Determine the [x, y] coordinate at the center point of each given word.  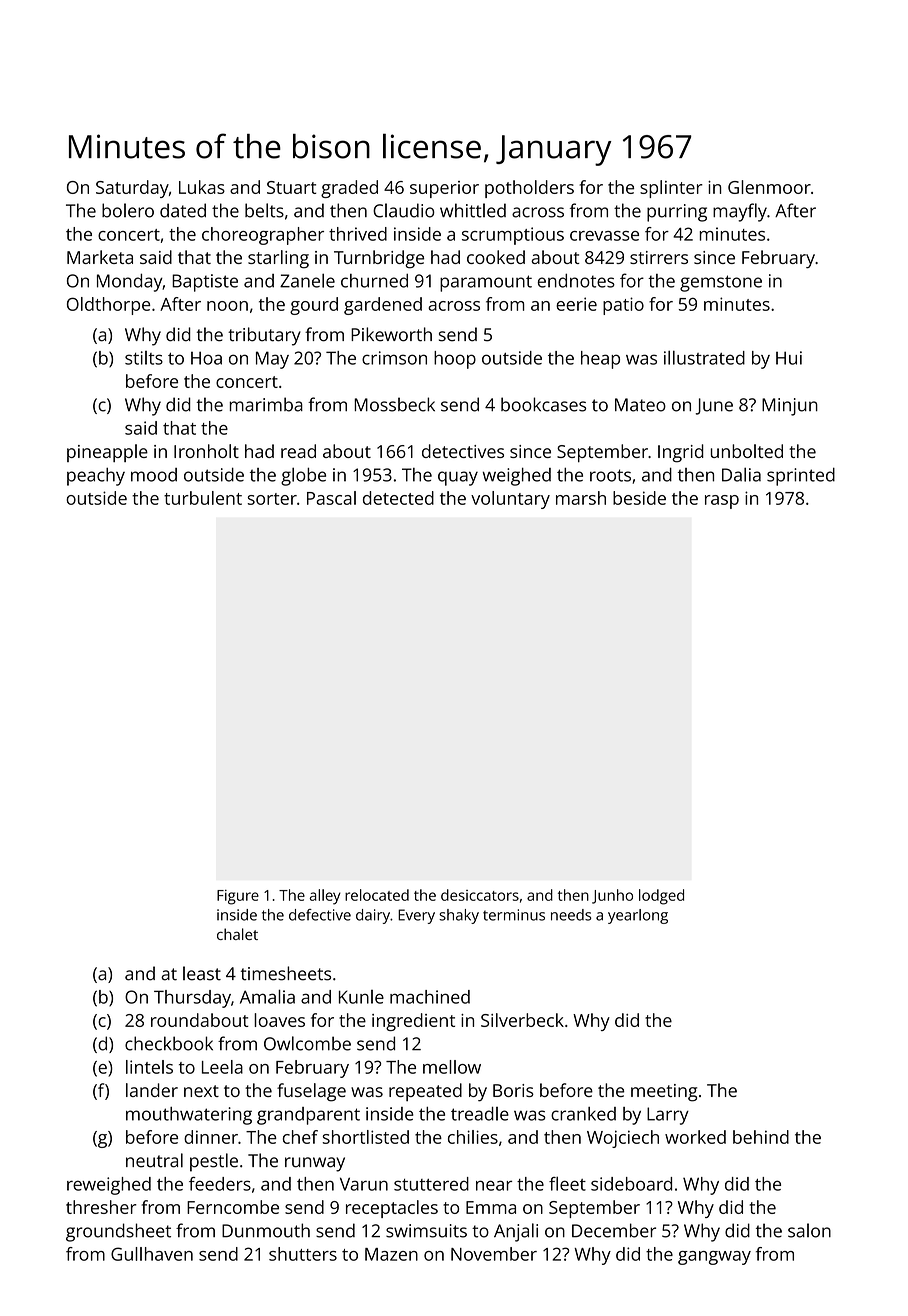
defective [320, 915]
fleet [567, 1183]
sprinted [801, 476]
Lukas [202, 187]
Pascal [331, 498]
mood [154, 475]
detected [398, 498]
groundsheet [118, 1232]
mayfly [740, 212]
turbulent [203, 498]
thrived [358, 234]
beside [639, 498]
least [202, 973]
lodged [661, 897]
